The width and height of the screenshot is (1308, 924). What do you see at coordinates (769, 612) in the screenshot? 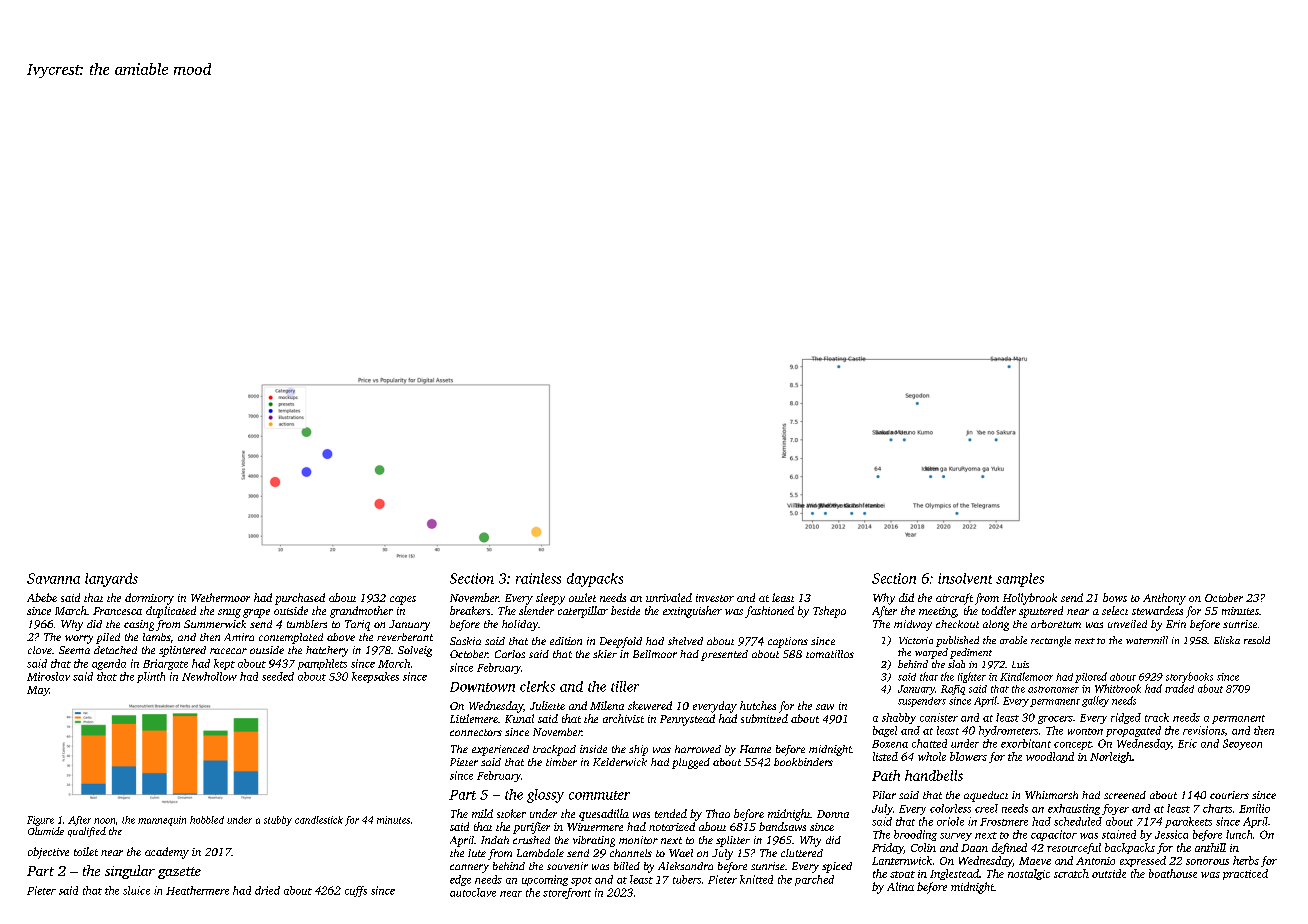
I see `fashioned` at bounding box center [769, 612].
